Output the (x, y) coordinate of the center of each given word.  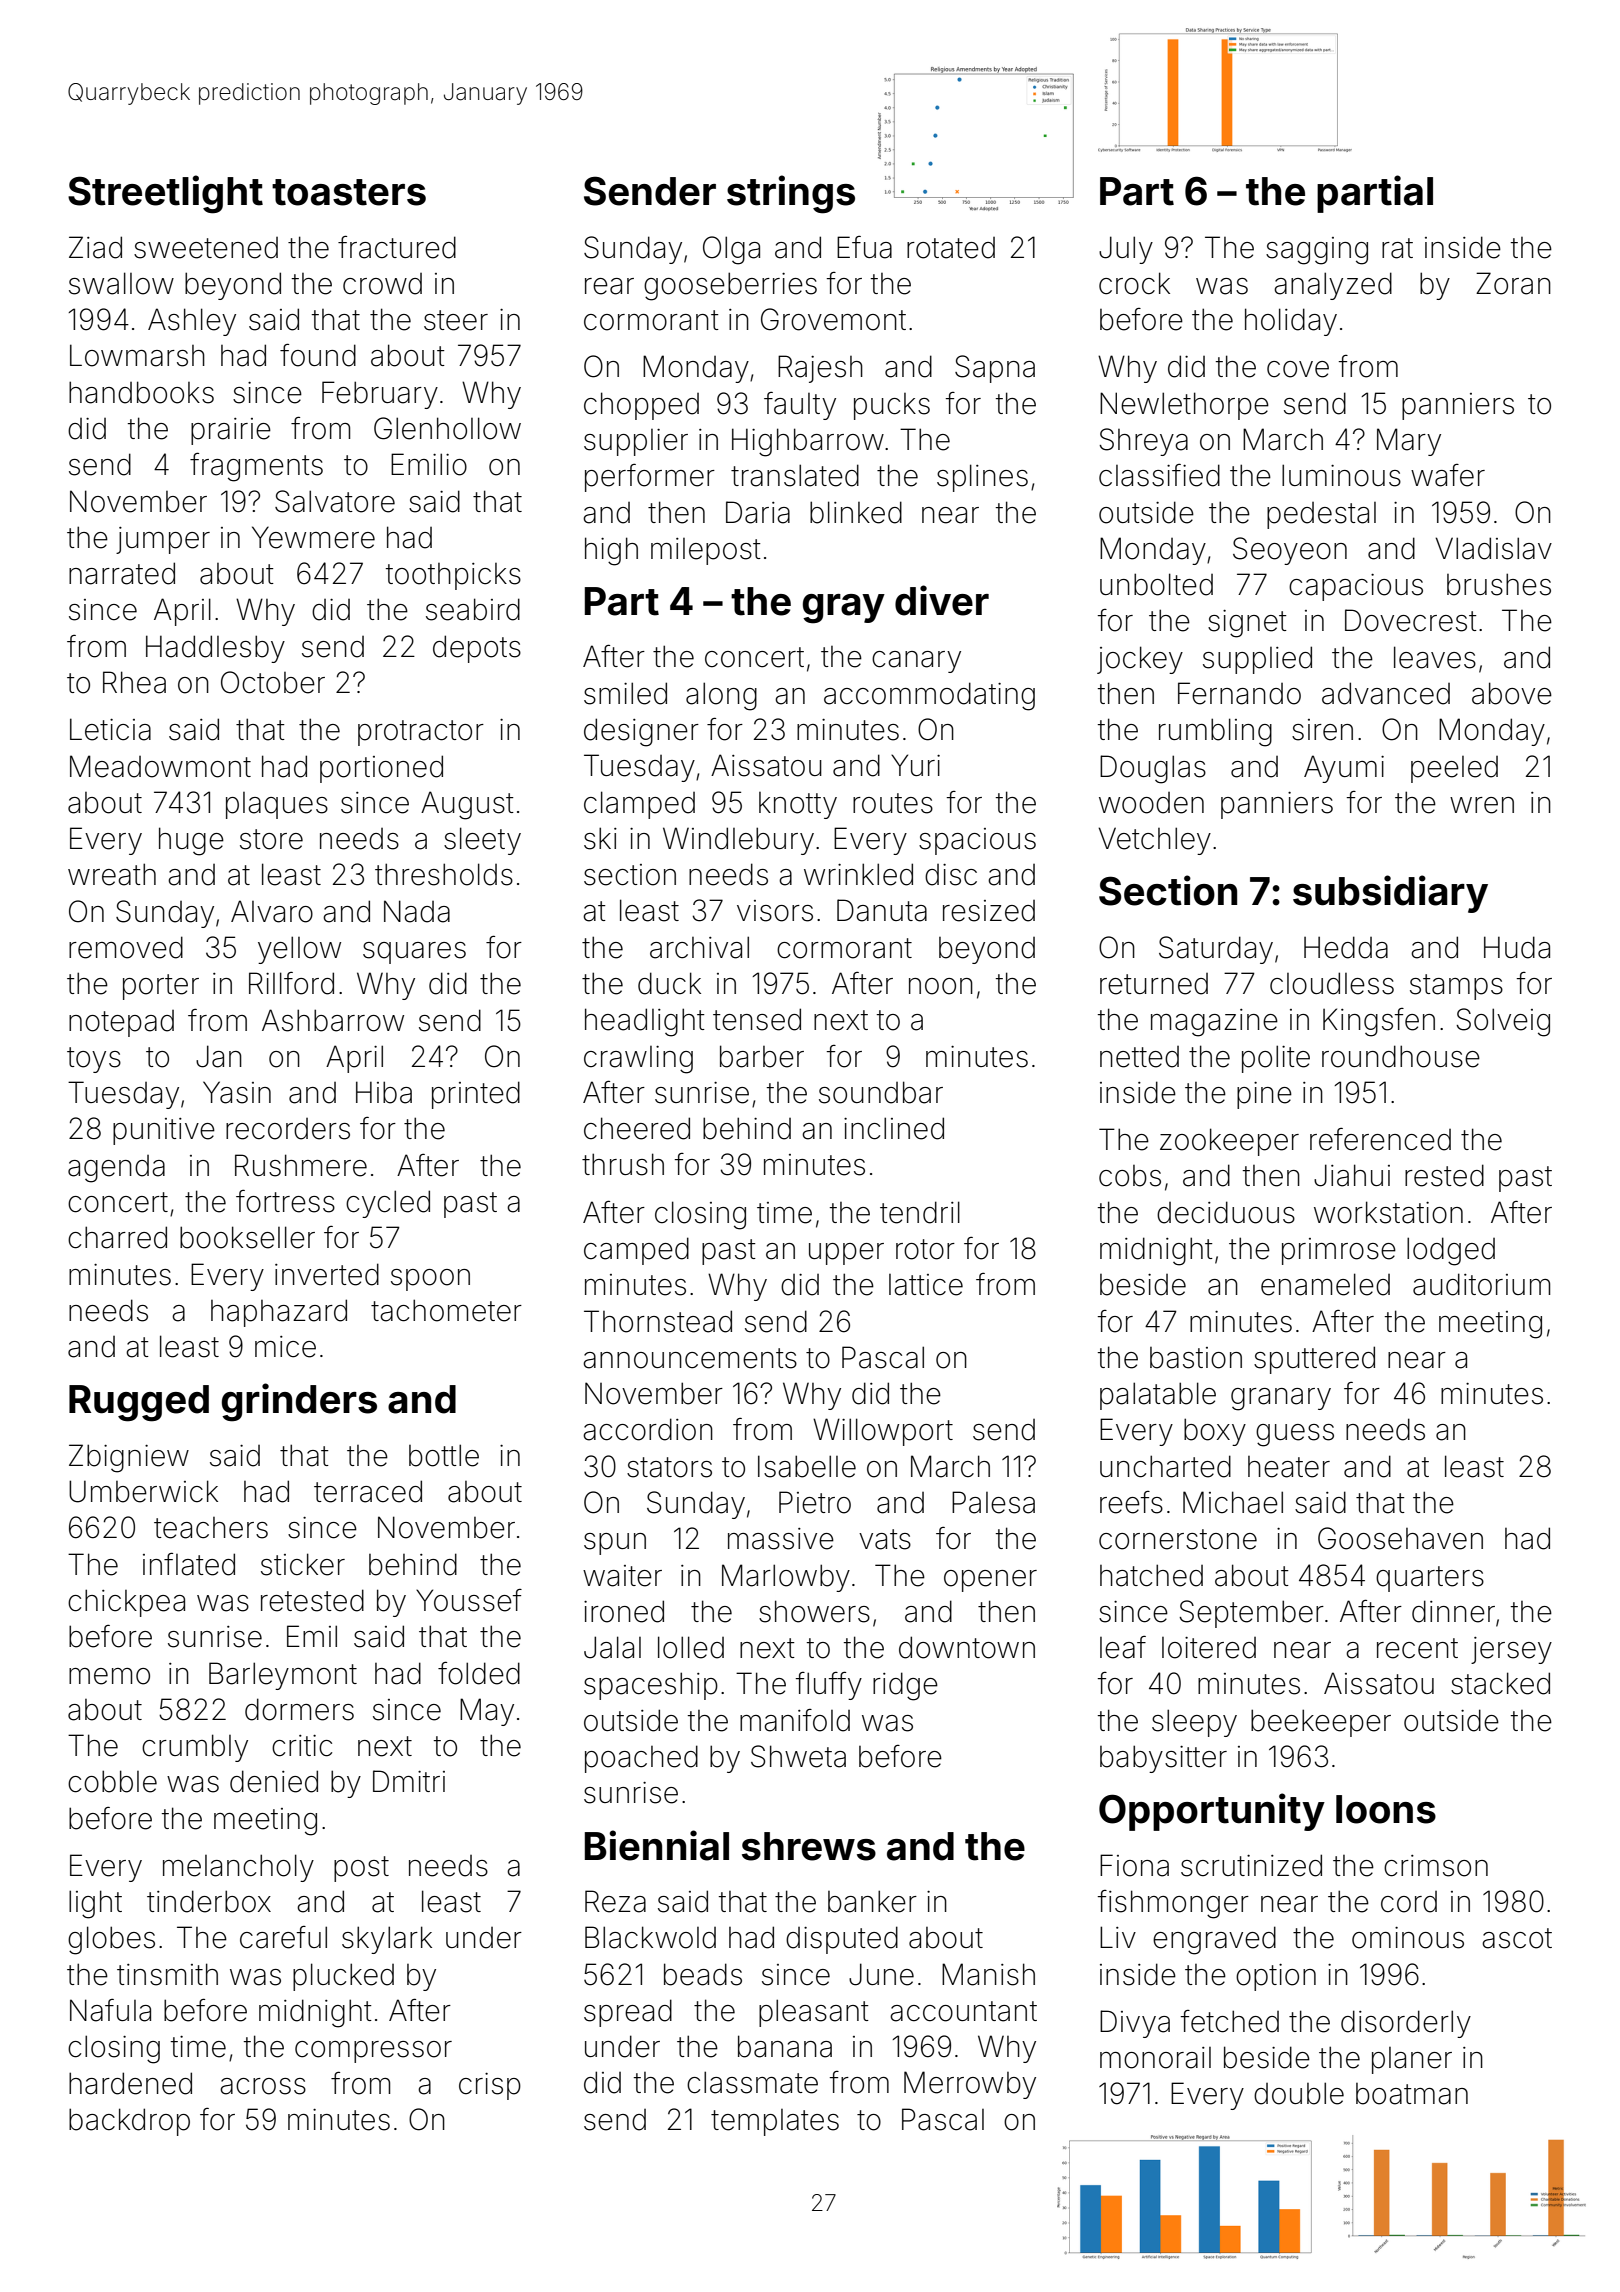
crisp (490, 2086)
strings (791, 194)
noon (941, 986)
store (271, 839)
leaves (1435, 657)
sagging (1317, 251)
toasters (349, 192)
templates (775, 2122)
